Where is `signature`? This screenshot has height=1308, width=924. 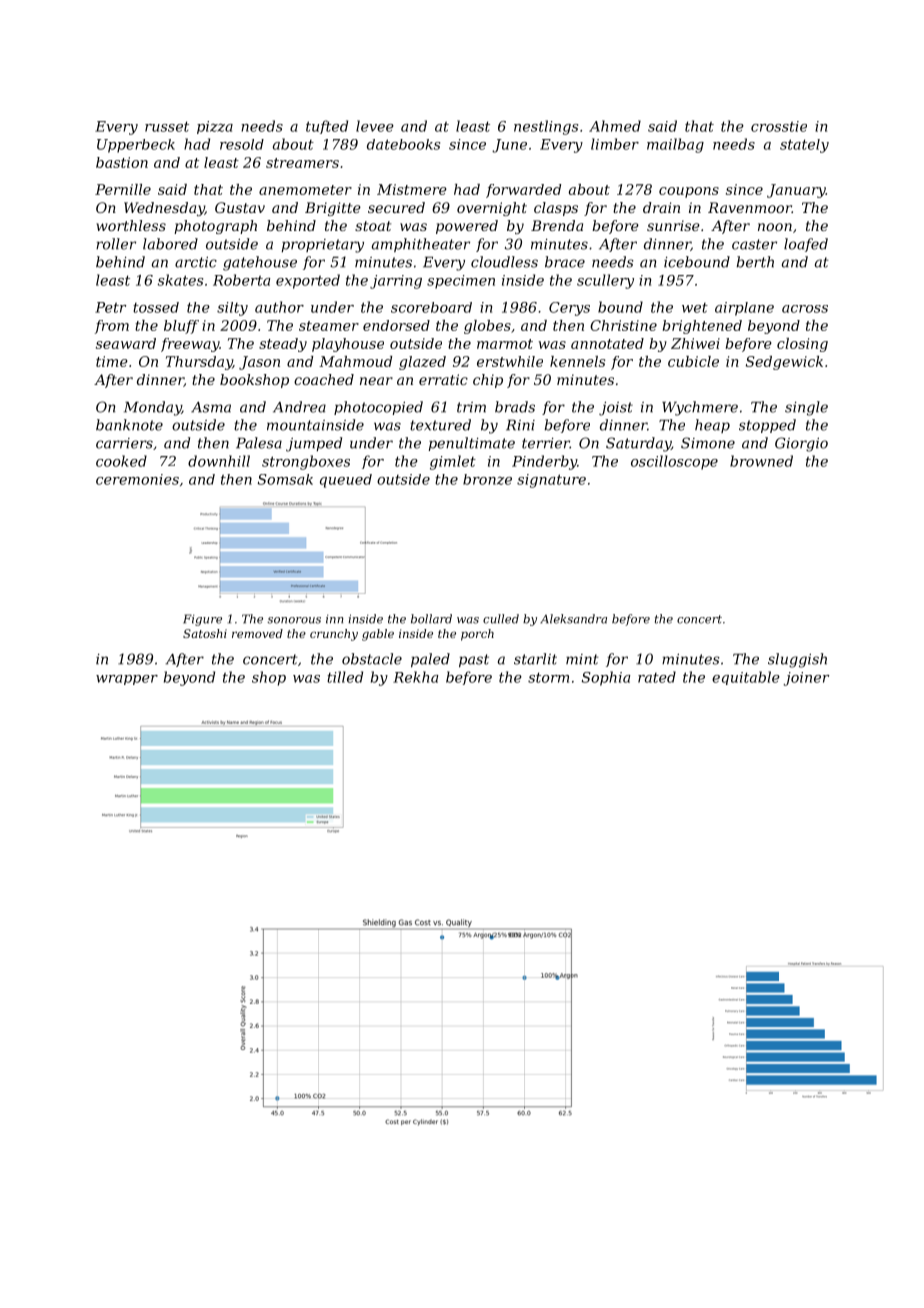 signature is located at coordinates (551, 481).
